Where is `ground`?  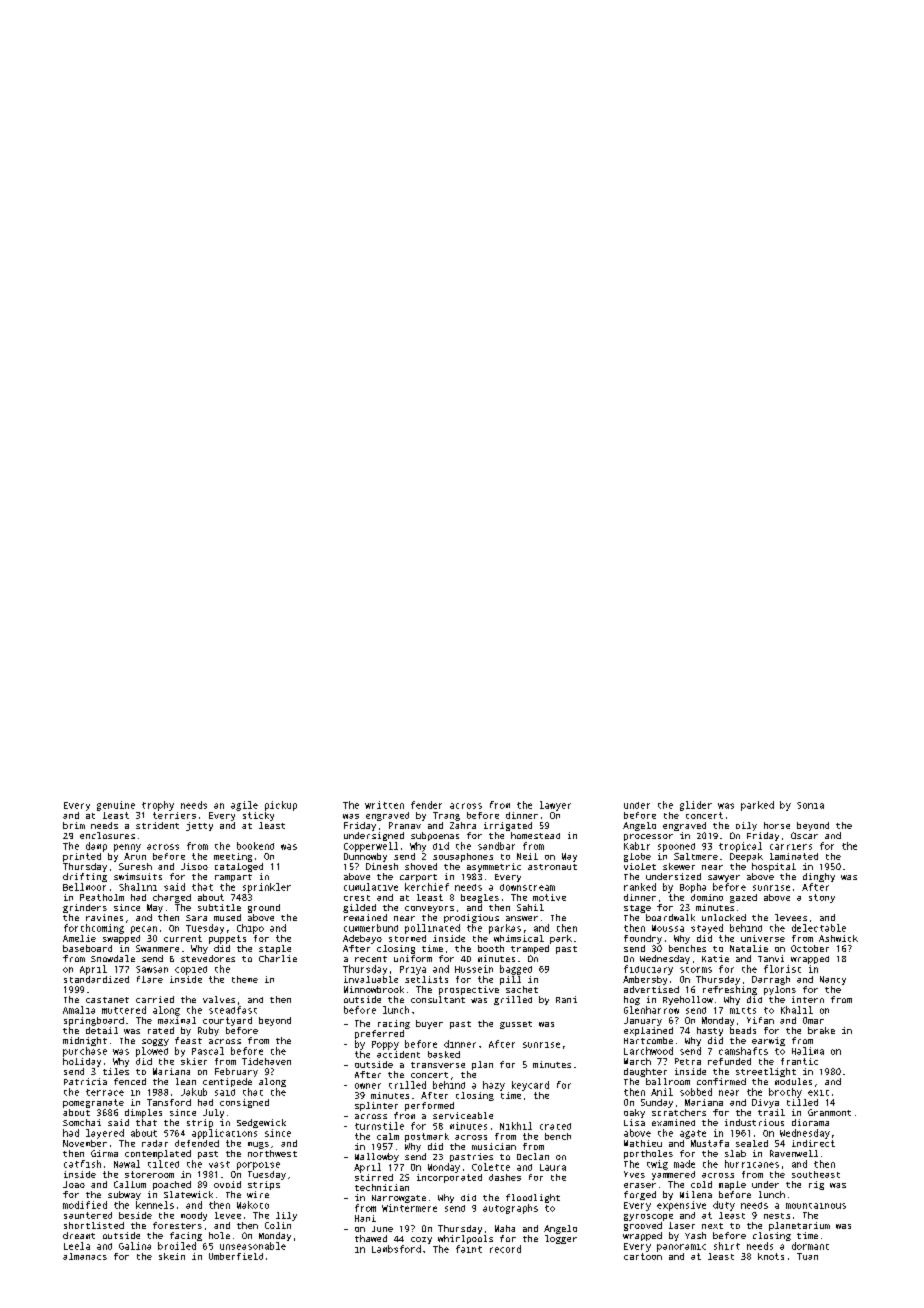 ground is located at coordinates (264, 908).
